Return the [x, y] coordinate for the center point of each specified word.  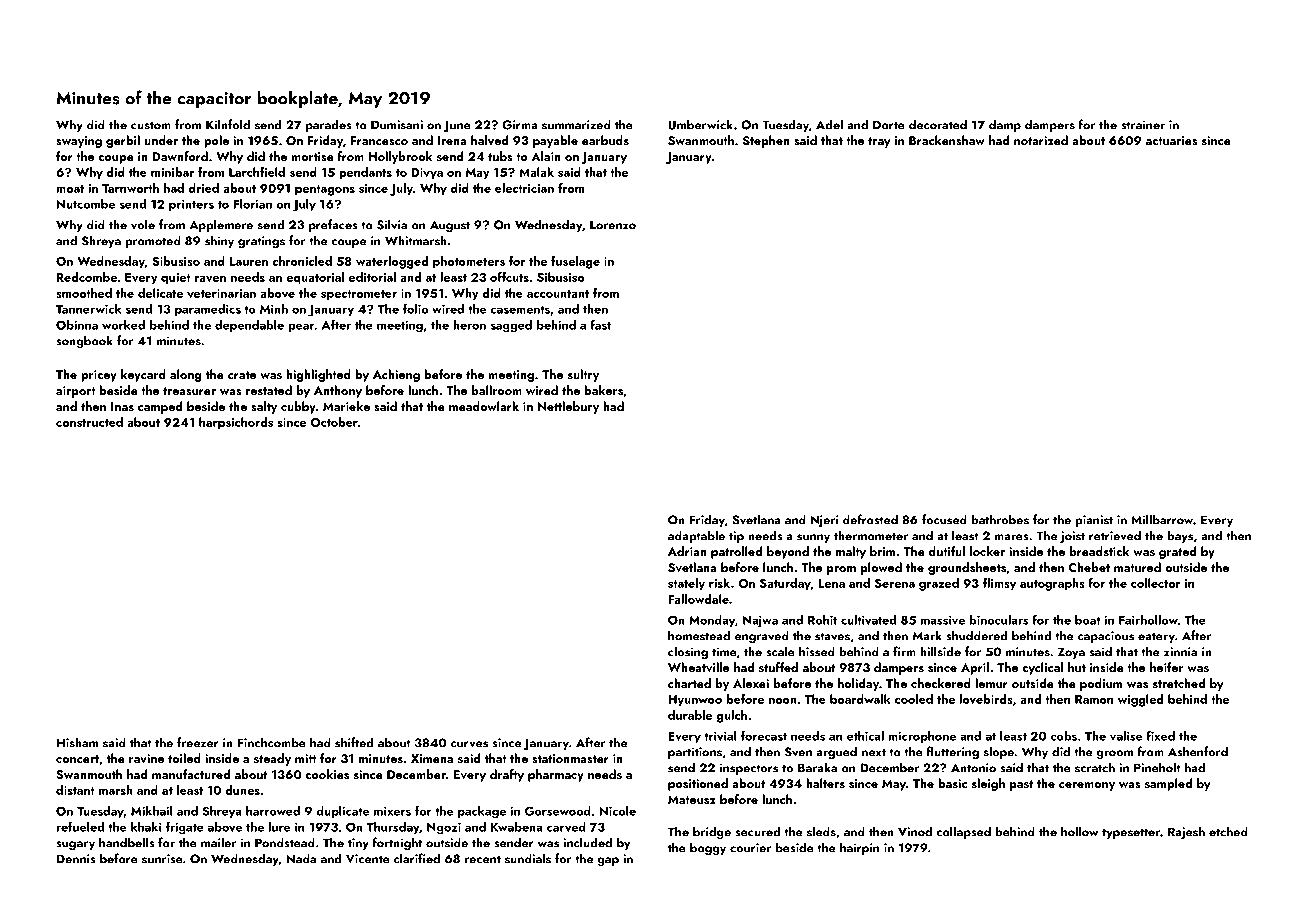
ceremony [1087, 786]
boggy [708, 848]
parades [329, 125]
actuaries [1172, 140]
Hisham [77, 742]
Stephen [766, 141]
